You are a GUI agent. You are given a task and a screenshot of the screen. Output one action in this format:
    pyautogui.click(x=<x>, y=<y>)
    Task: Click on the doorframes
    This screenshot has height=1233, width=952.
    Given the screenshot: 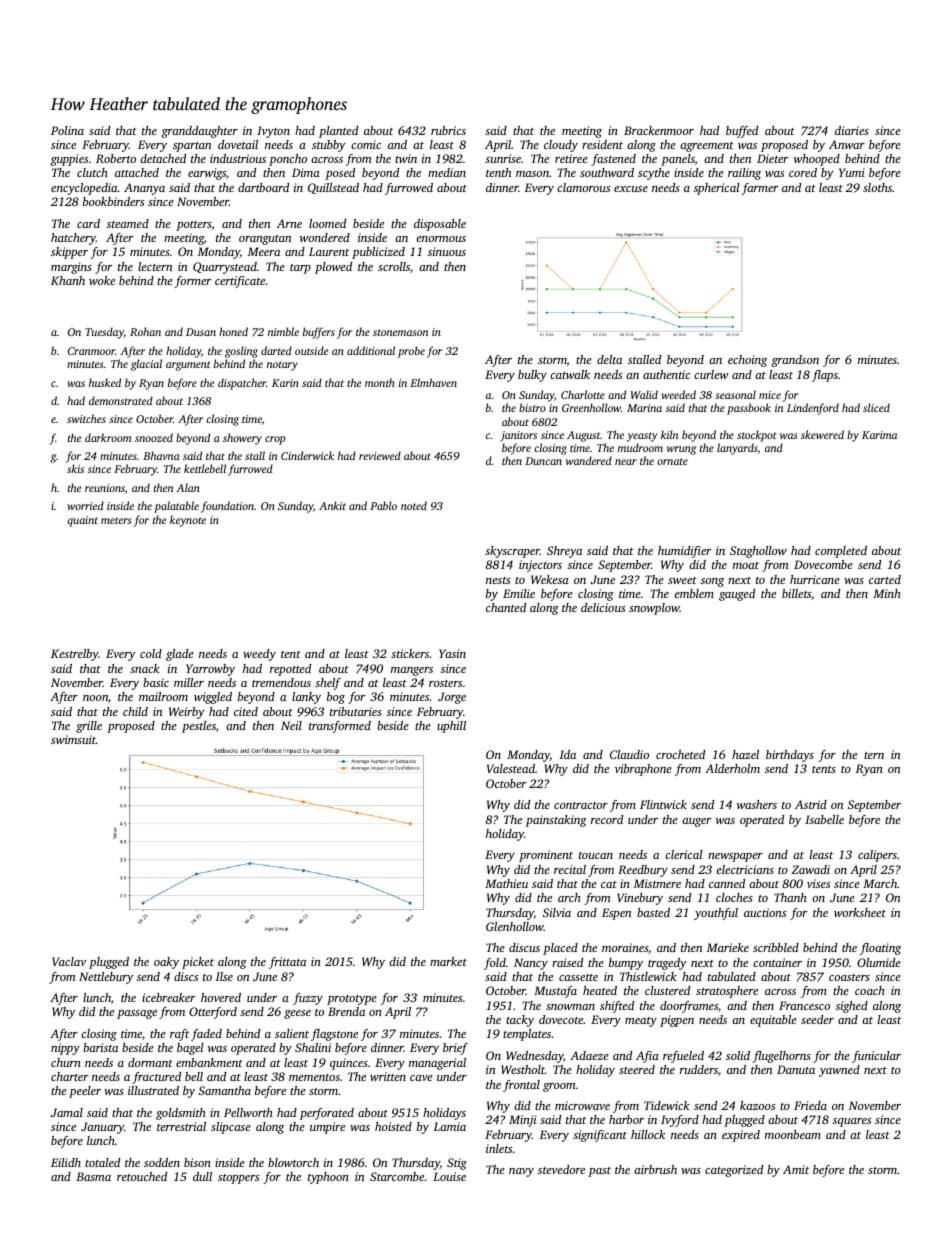 What is the action you would take?
    pyautogui.click(x=689, y=1007)
